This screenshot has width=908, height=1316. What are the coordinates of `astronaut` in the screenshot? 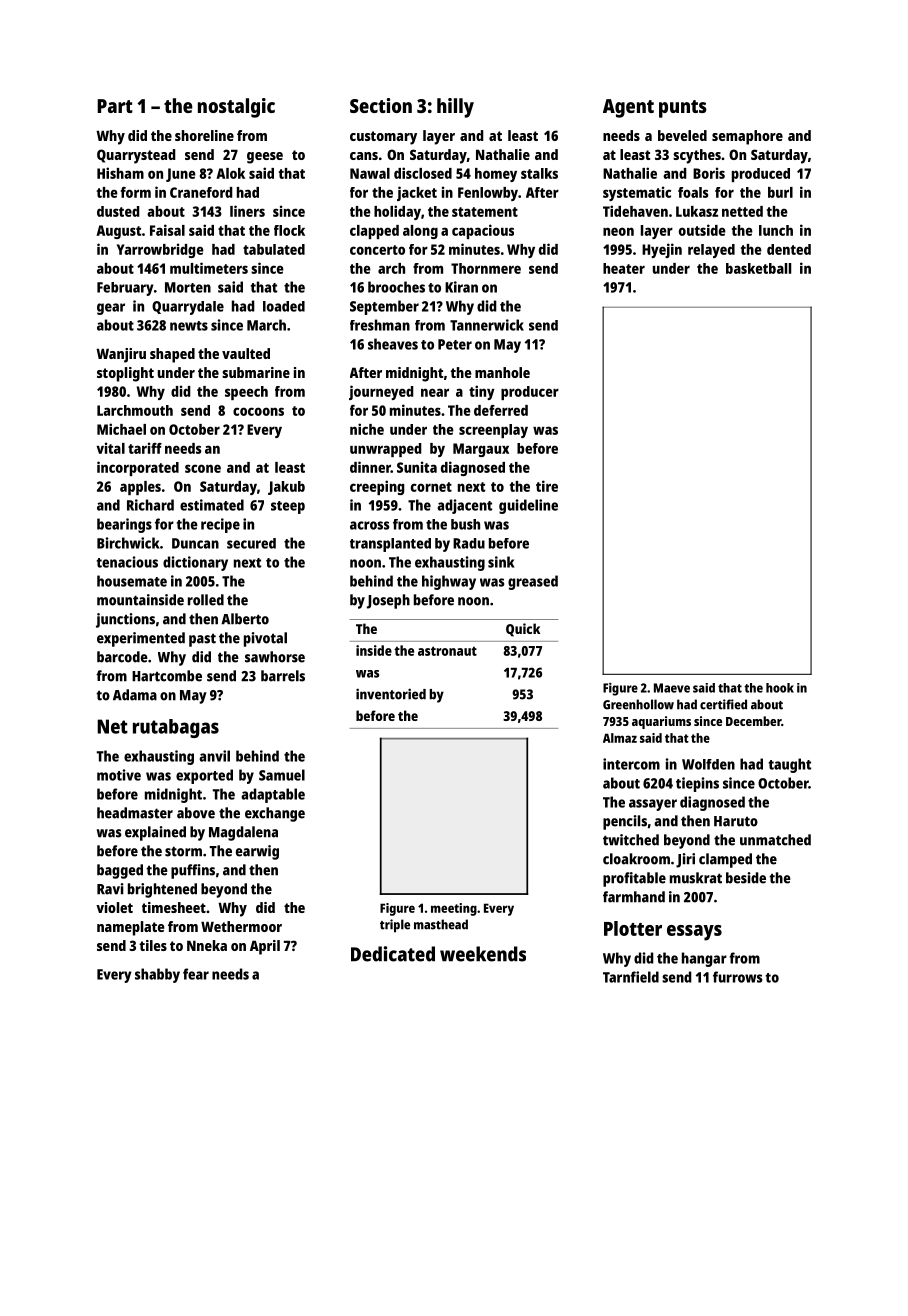 It's located at (447, 651).
